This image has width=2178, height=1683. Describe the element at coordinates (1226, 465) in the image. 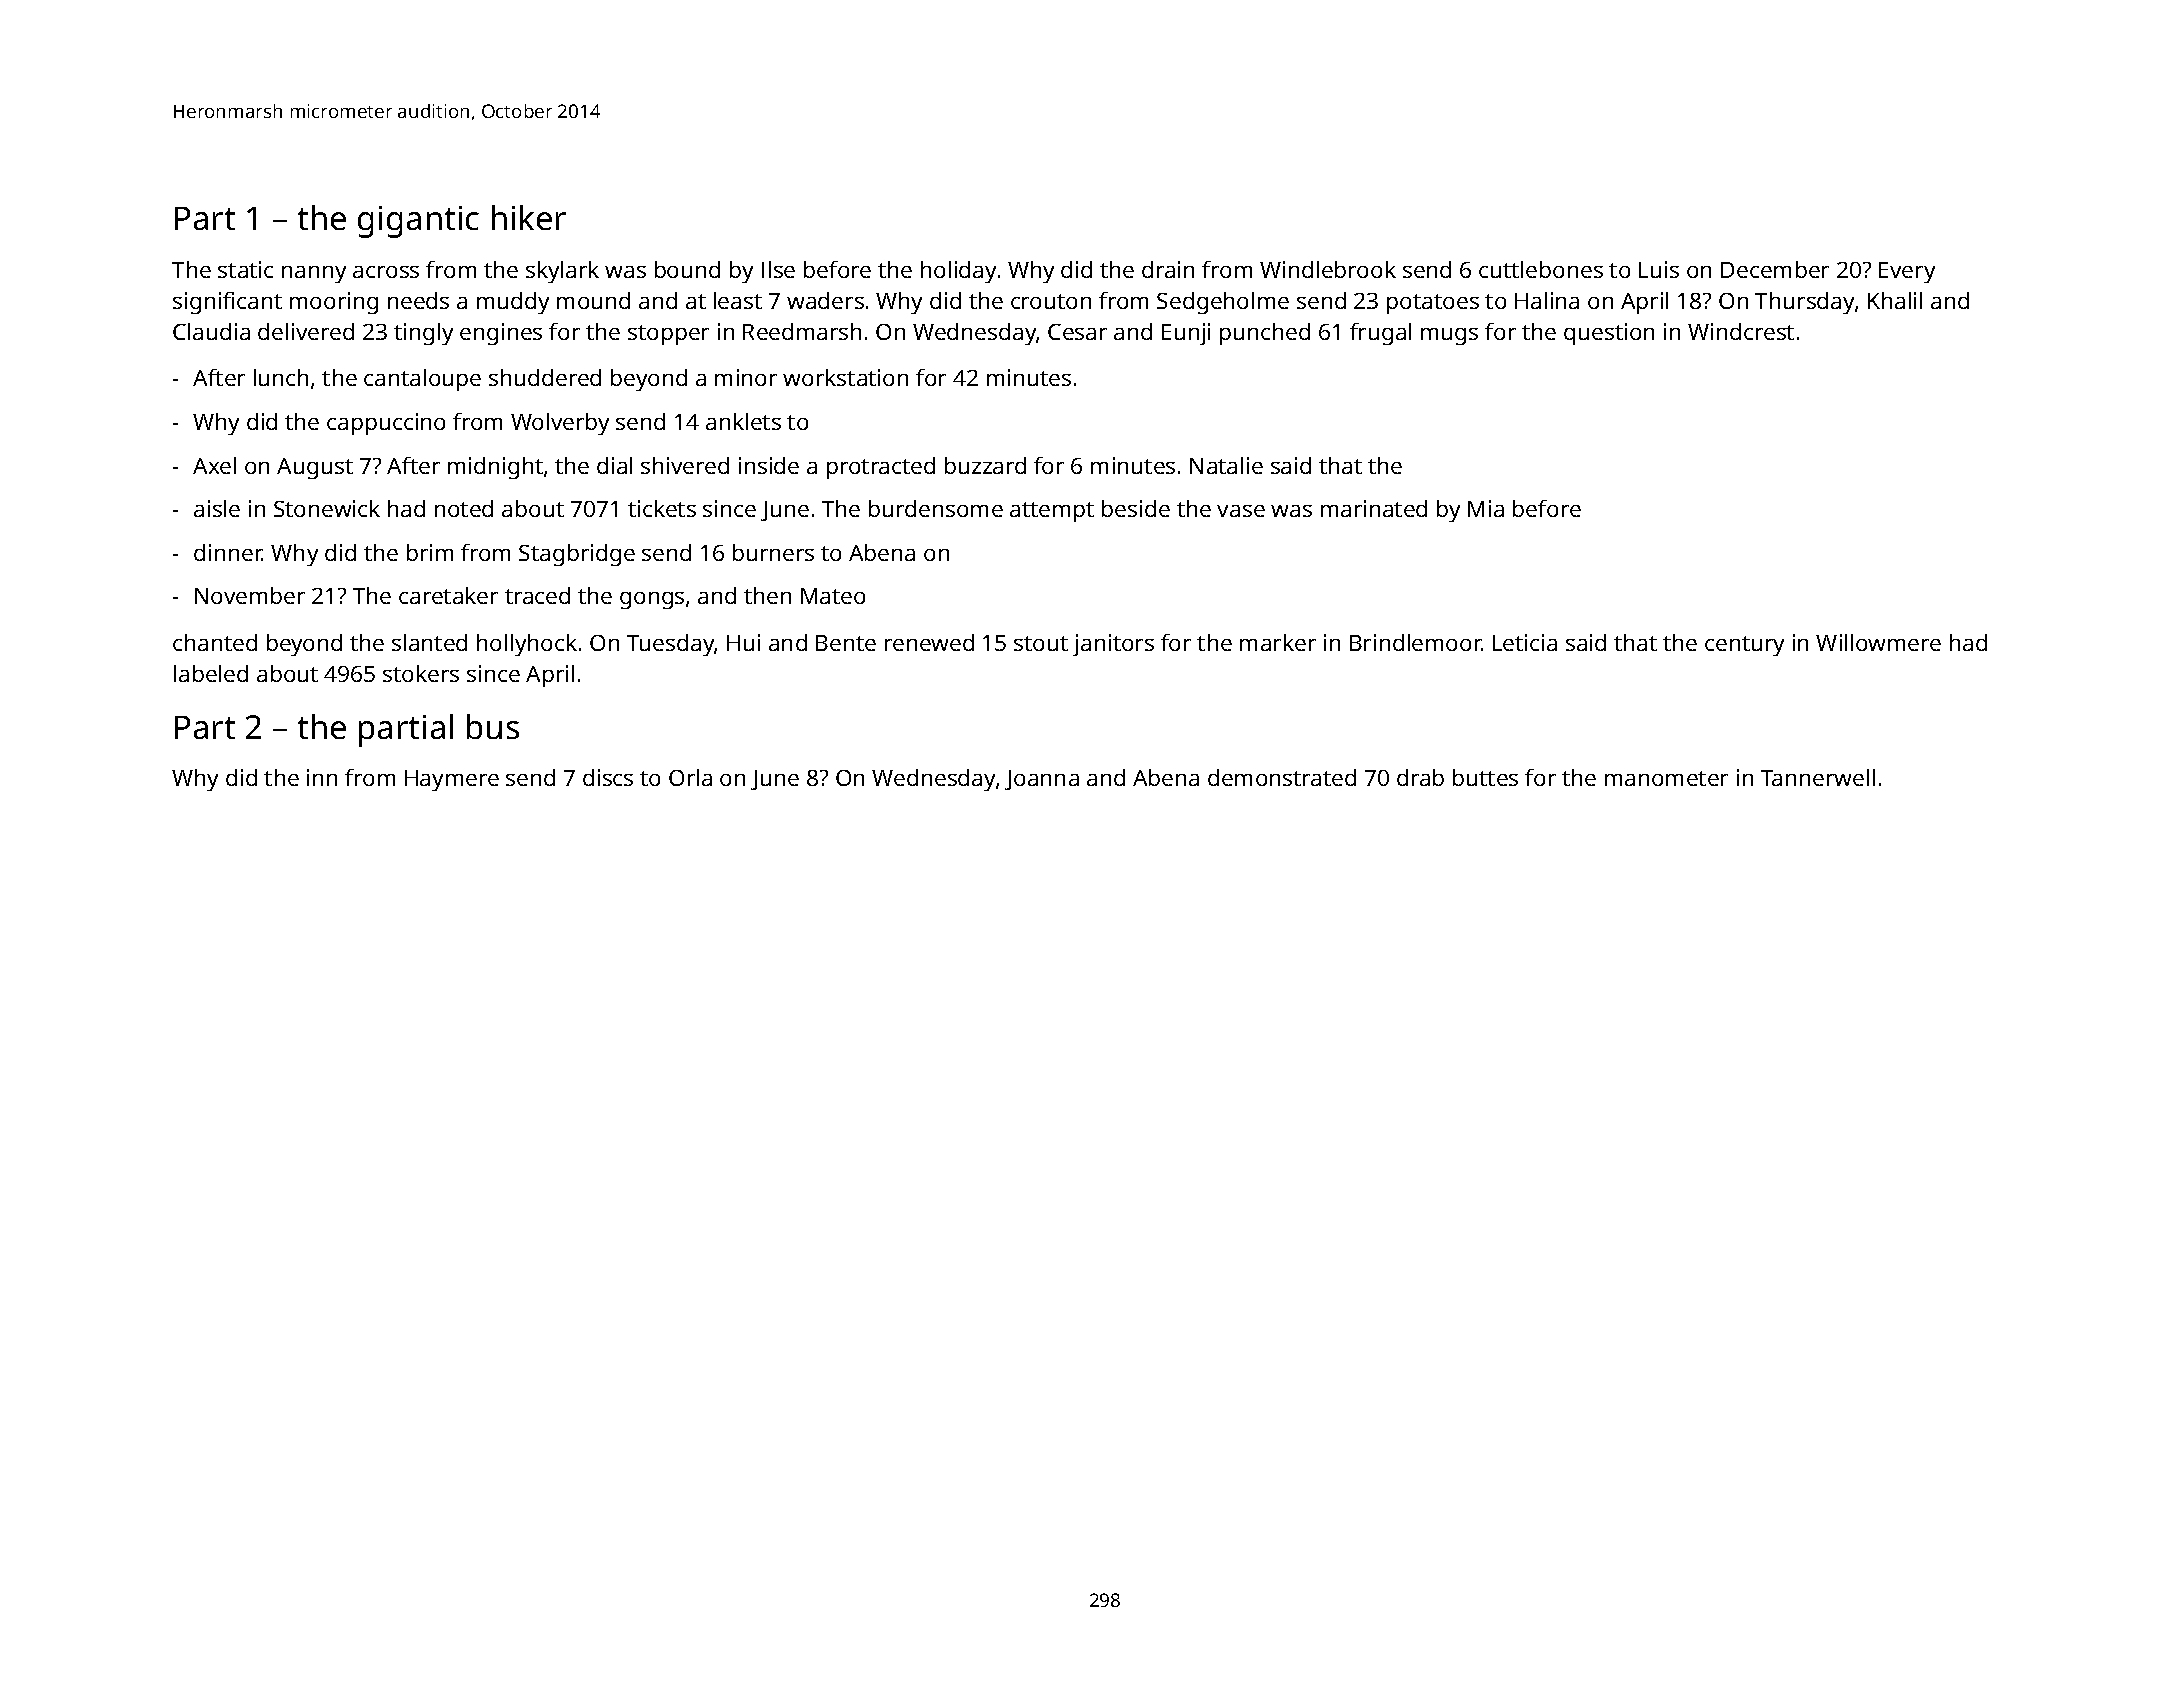

I see `Natalie` at that location.
